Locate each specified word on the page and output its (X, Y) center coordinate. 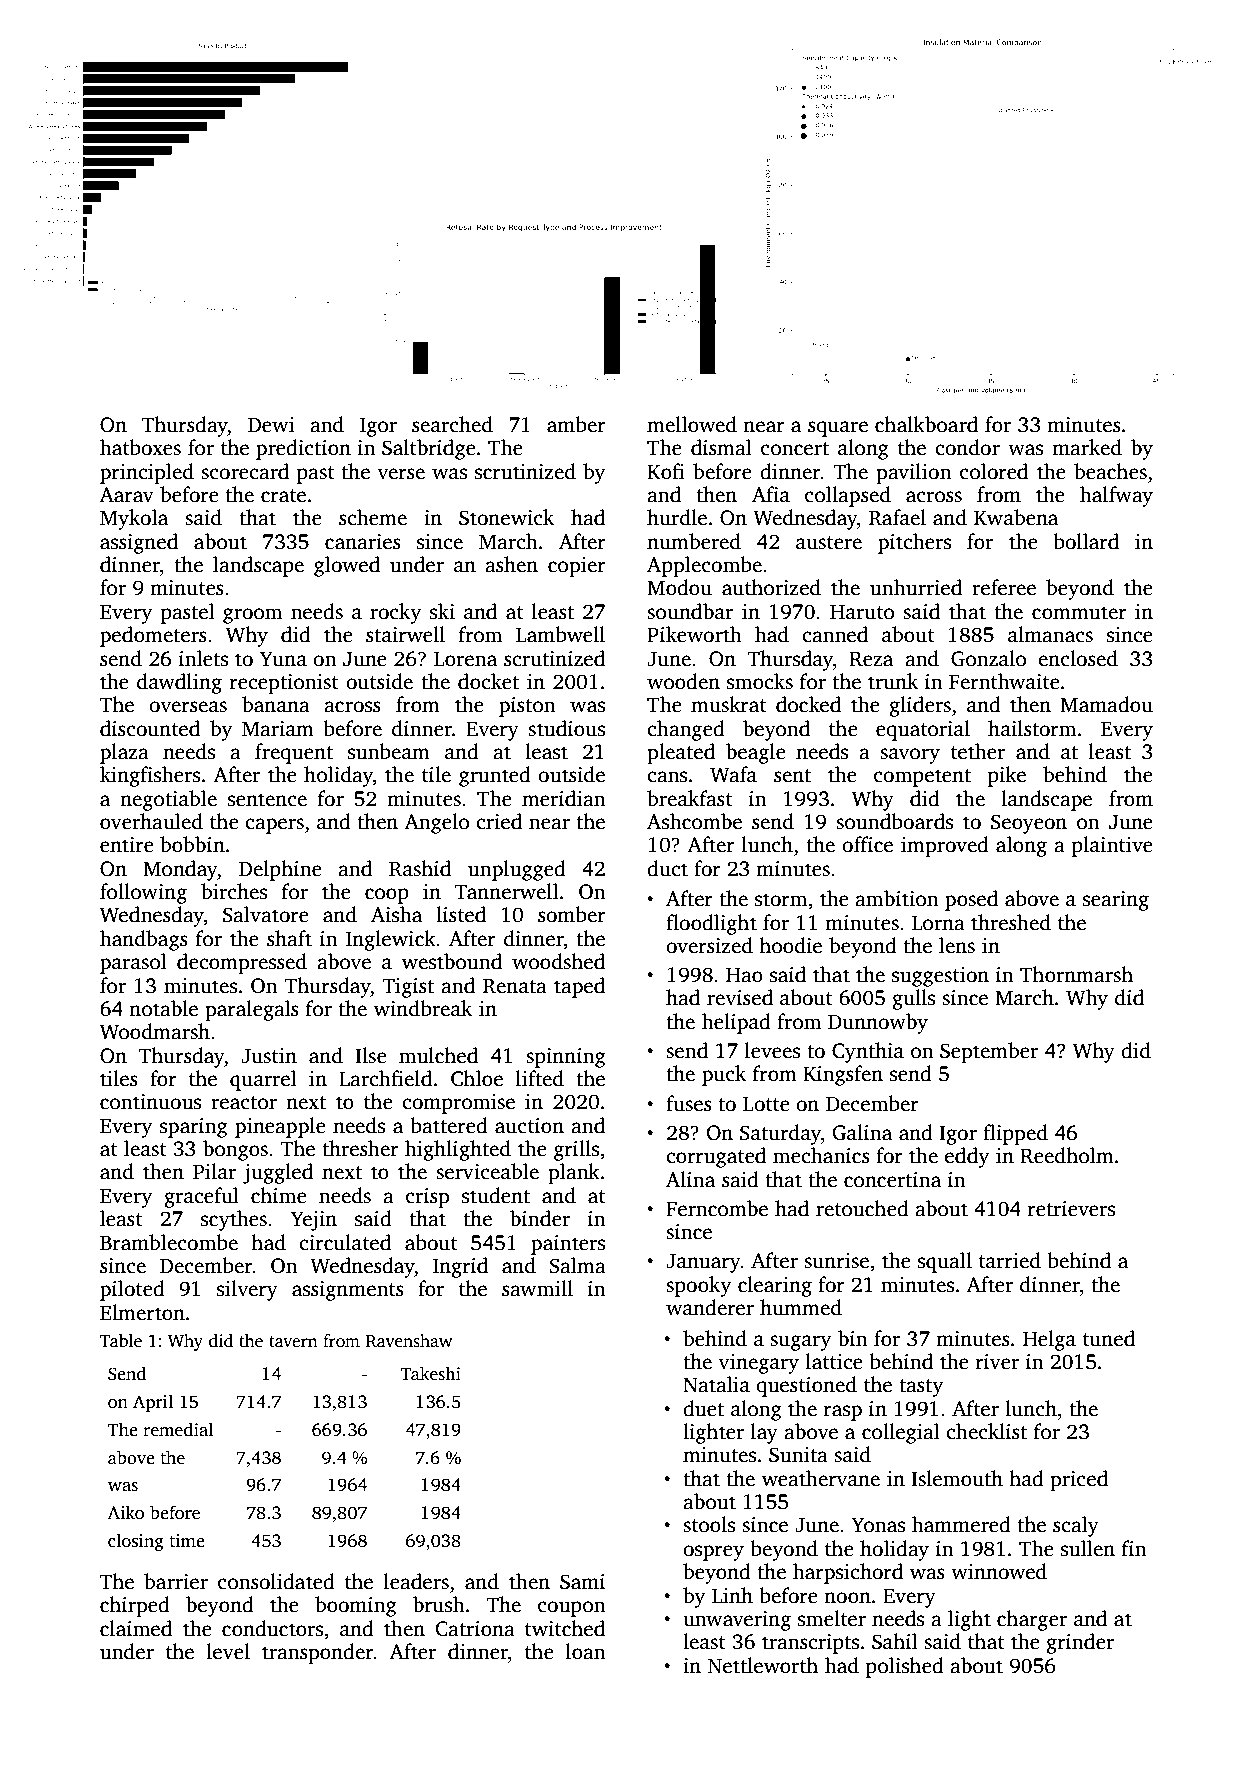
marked (1087, 447)
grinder (1080, 1643)
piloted (132, 1290)
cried (499, 821)
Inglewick (391, 940)
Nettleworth (763, 1665)
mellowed (692, 424)
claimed (136, 1628)
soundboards (894, 821)
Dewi (271, 425)
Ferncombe (717, 1208)
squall (945, 1262)
